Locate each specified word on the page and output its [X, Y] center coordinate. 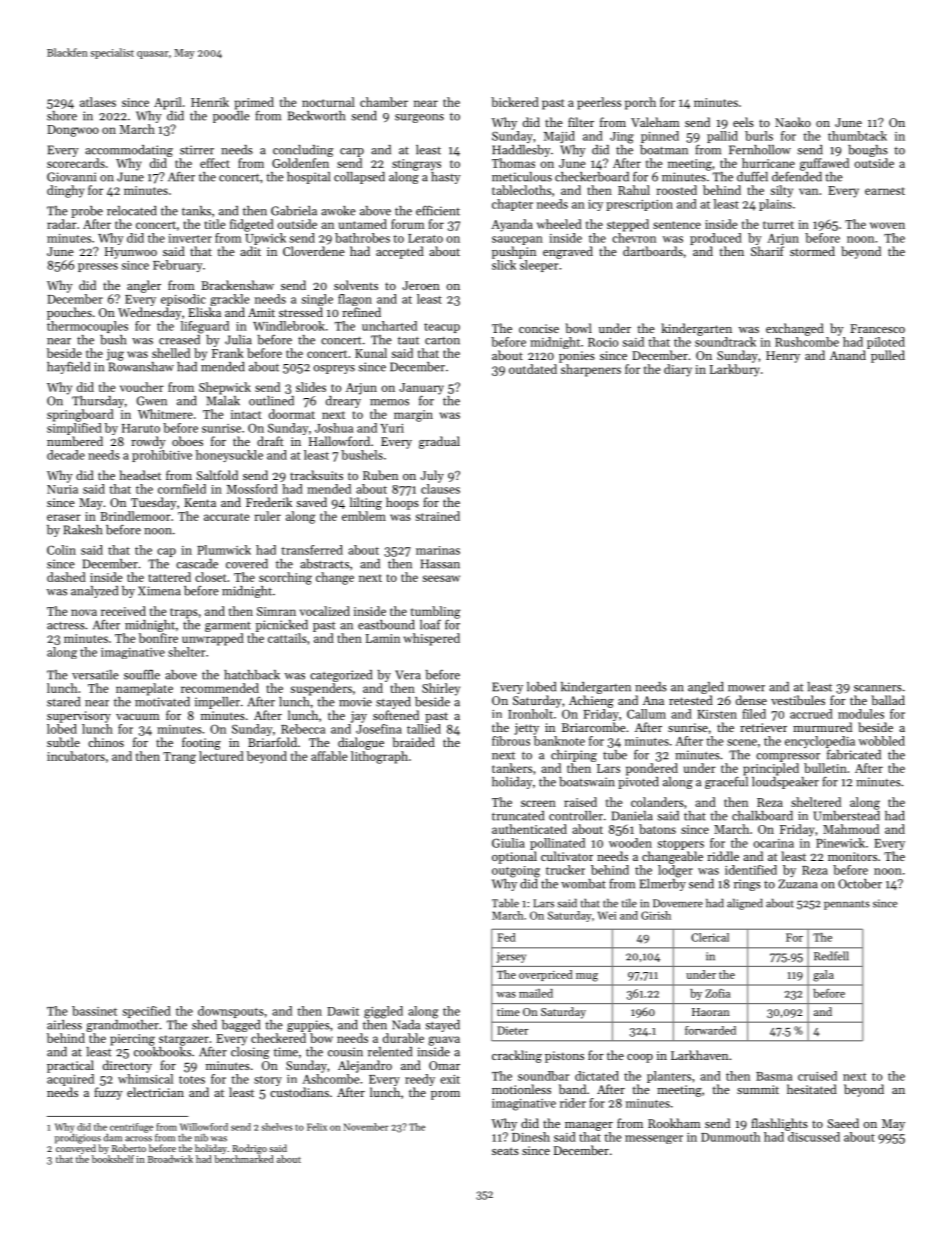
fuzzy [108, 1093]
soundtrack [725, 342]
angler [144, 286]
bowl [578, 328]
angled [706, 688]
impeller [217, 703]
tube [615, 755]
